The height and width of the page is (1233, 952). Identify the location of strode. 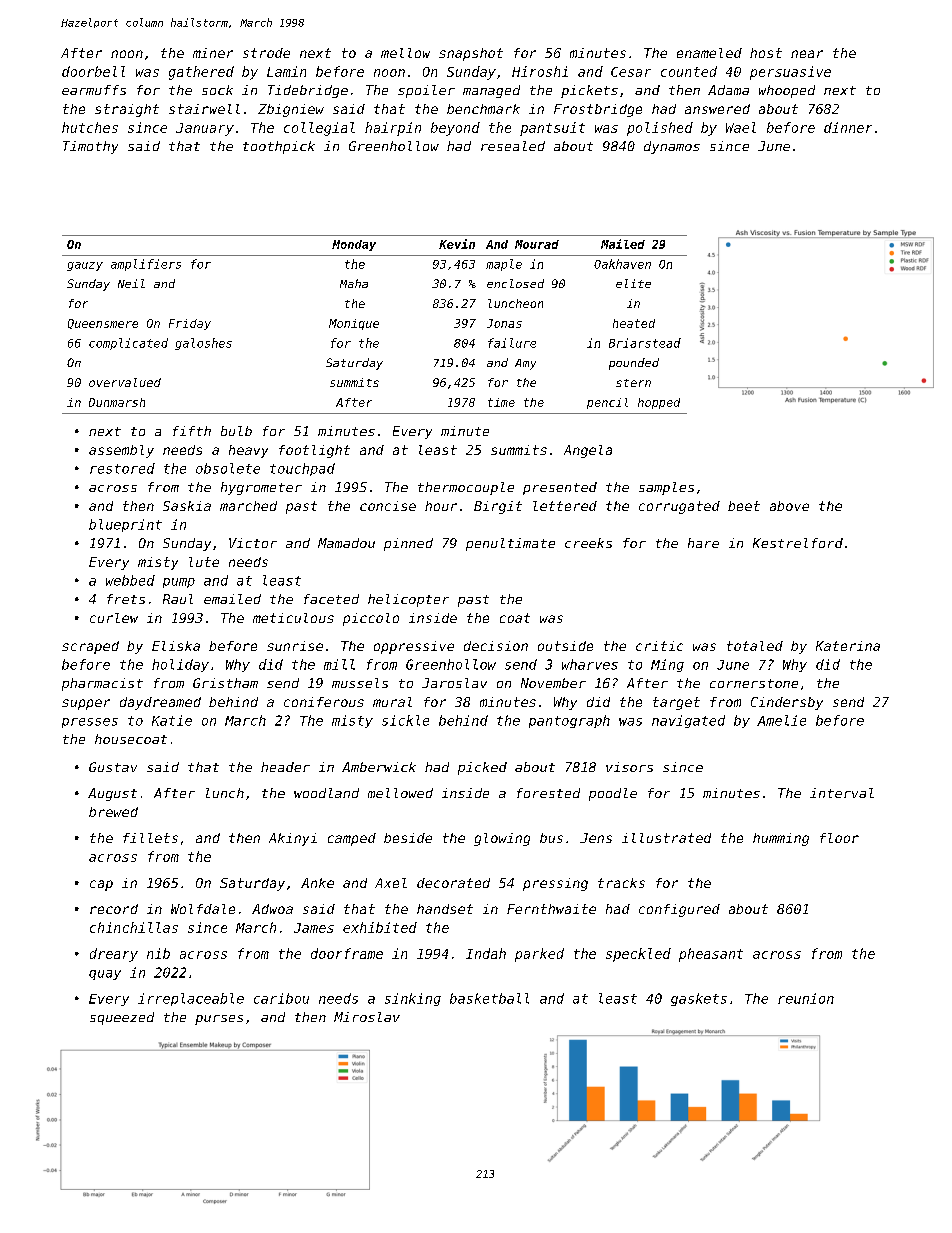
(266, 53).
